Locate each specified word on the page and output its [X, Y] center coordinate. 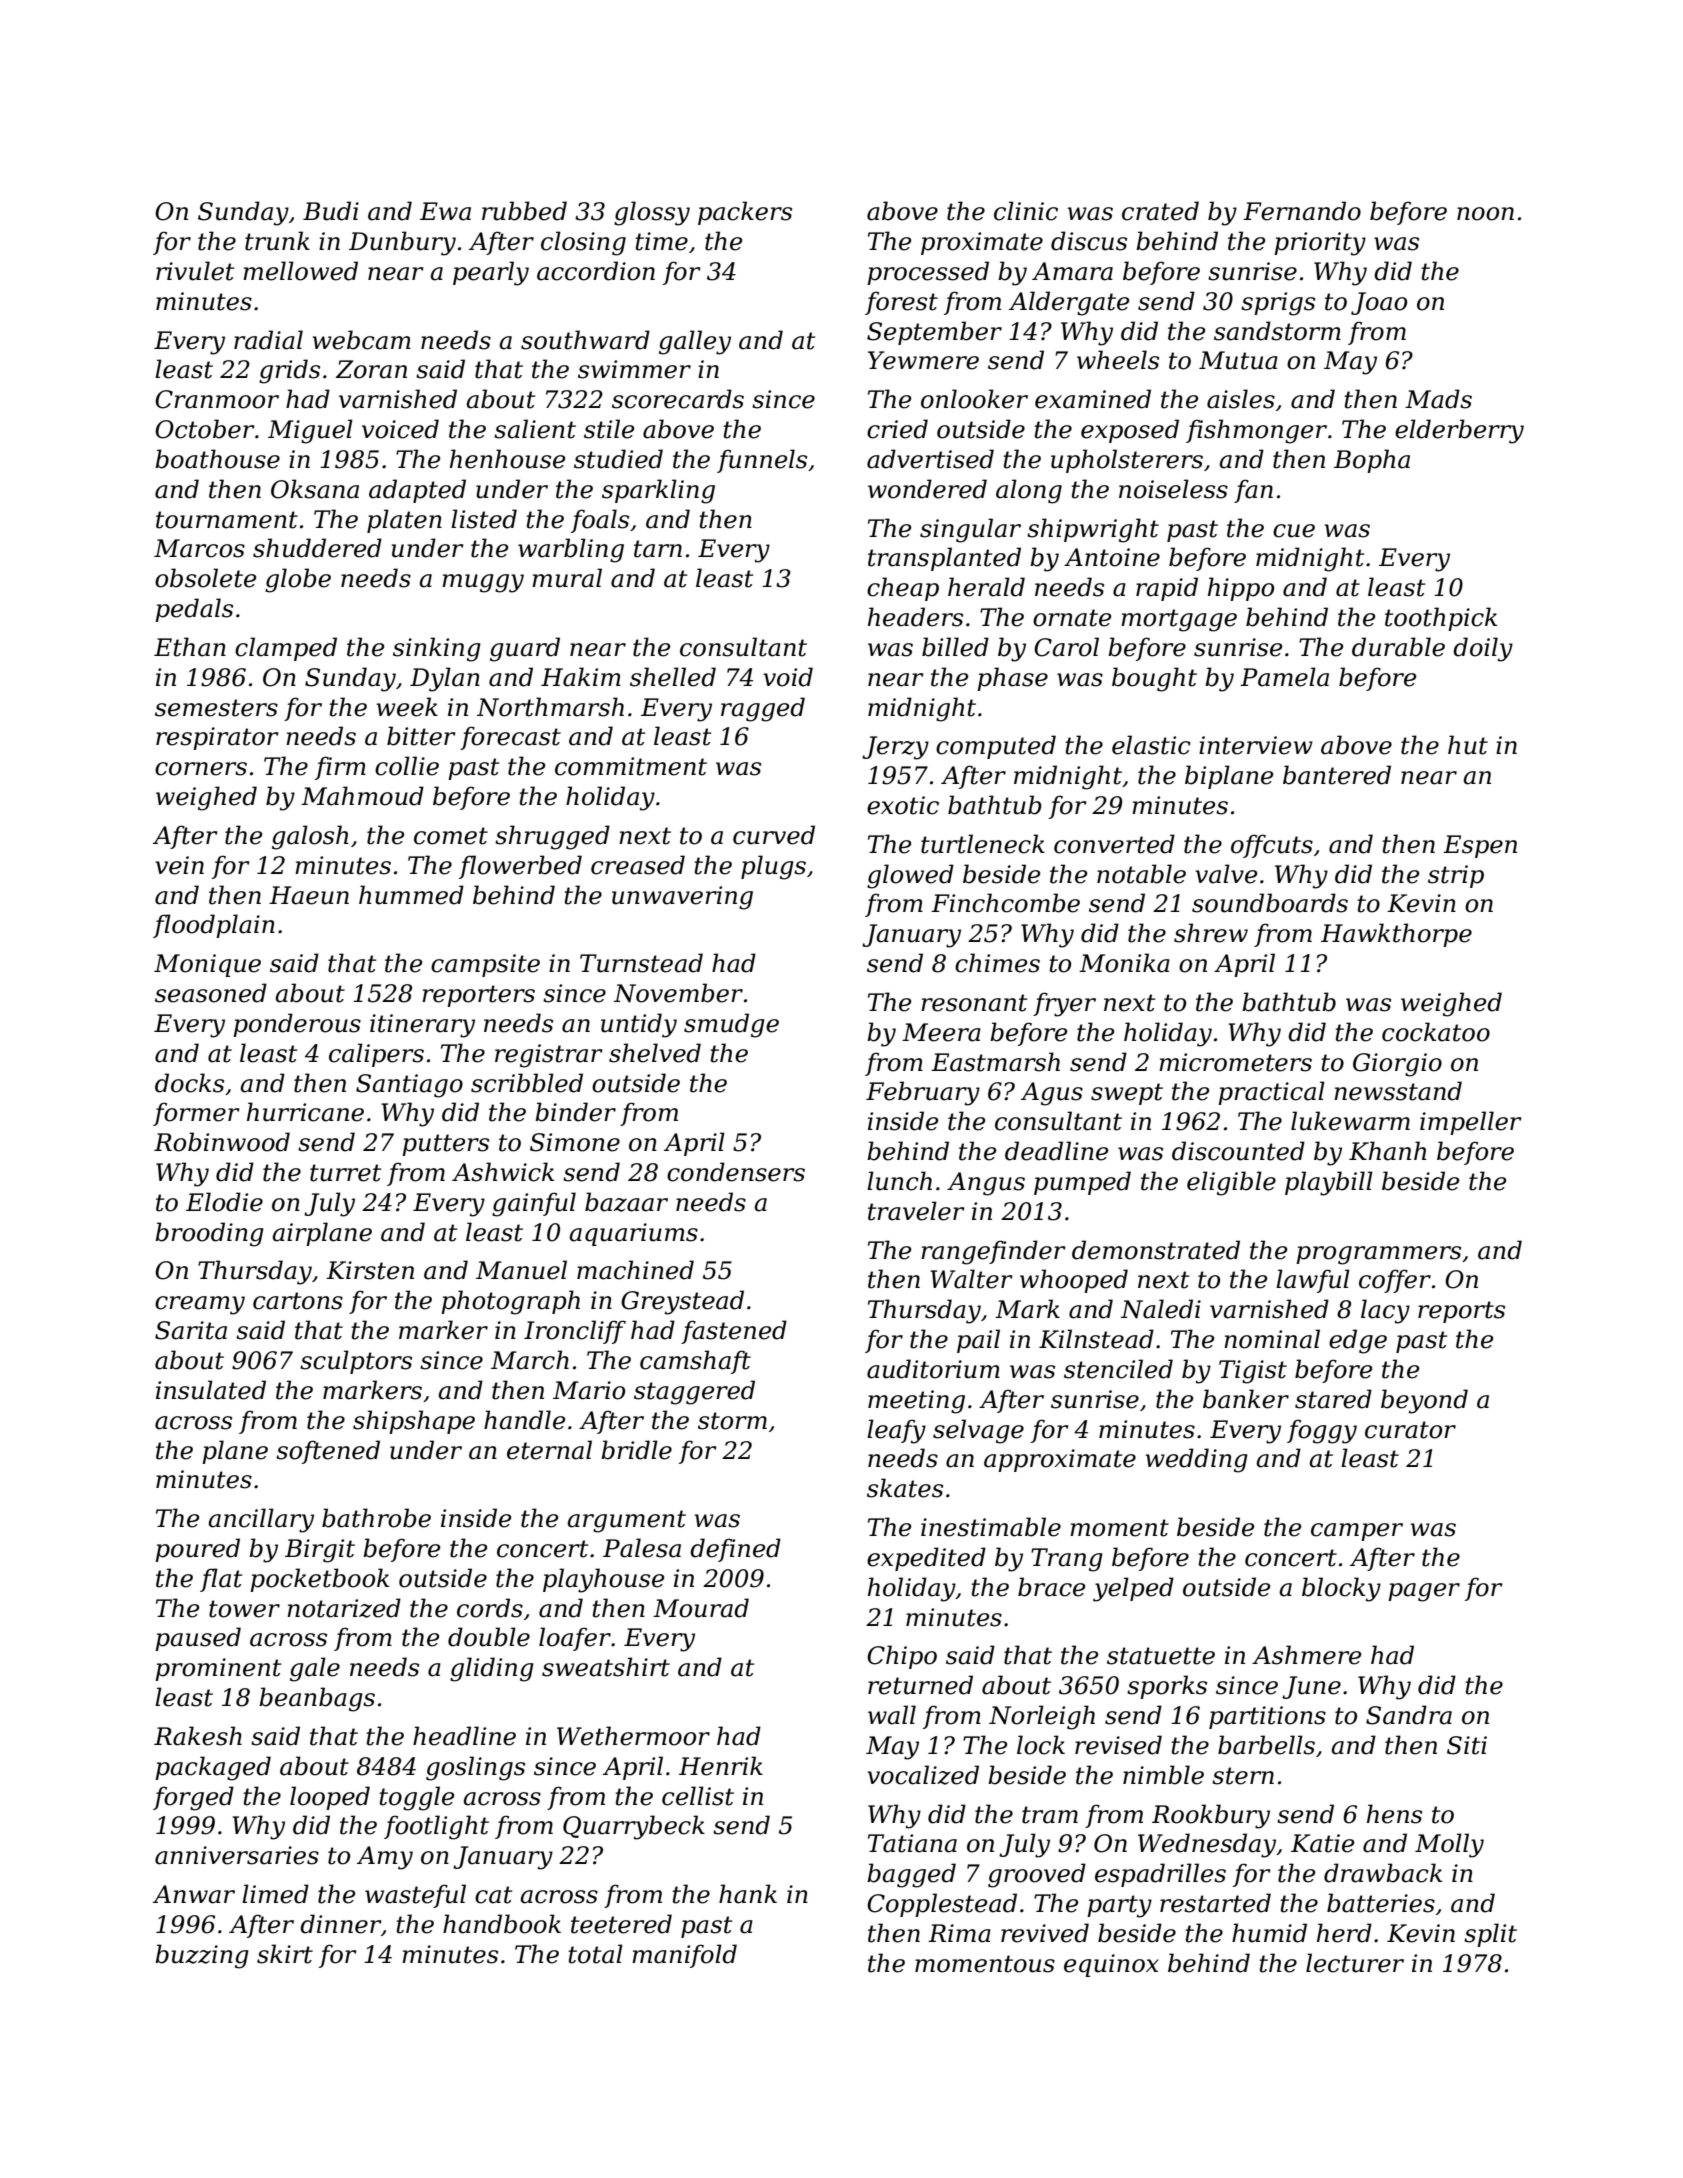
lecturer [1355, 1963]
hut [1468, 745]
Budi [331, 211]
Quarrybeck [634, 1827]
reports [1461, 1312]
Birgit [320, 1551]
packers [745, 213]
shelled [673, 677]
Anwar [194, 1894]
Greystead [682, 1302]
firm [340, 768]
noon [1485, 214]
